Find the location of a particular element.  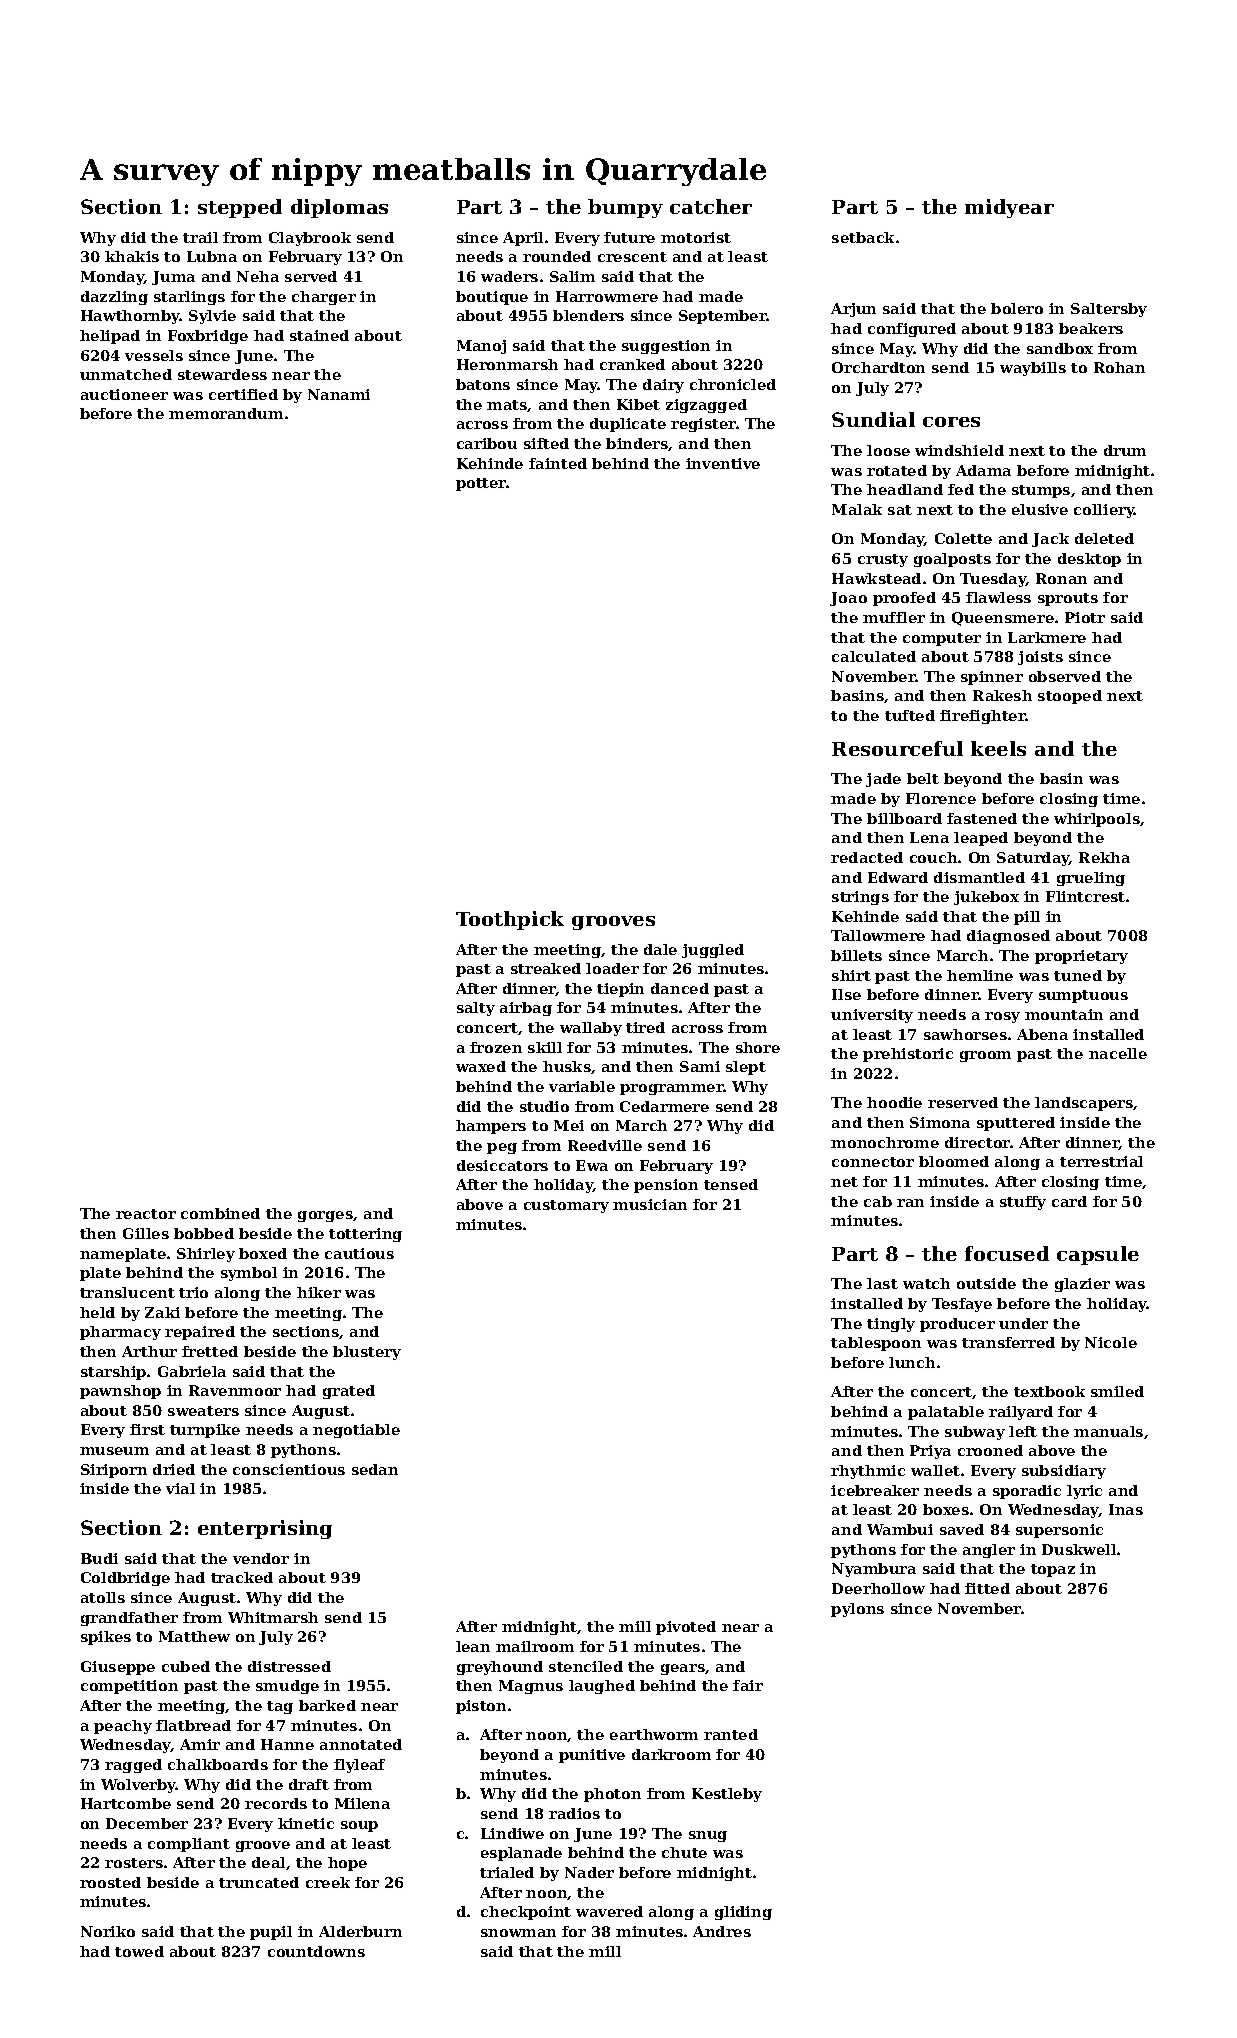

memorandum is located at coordinates (226, 413).
